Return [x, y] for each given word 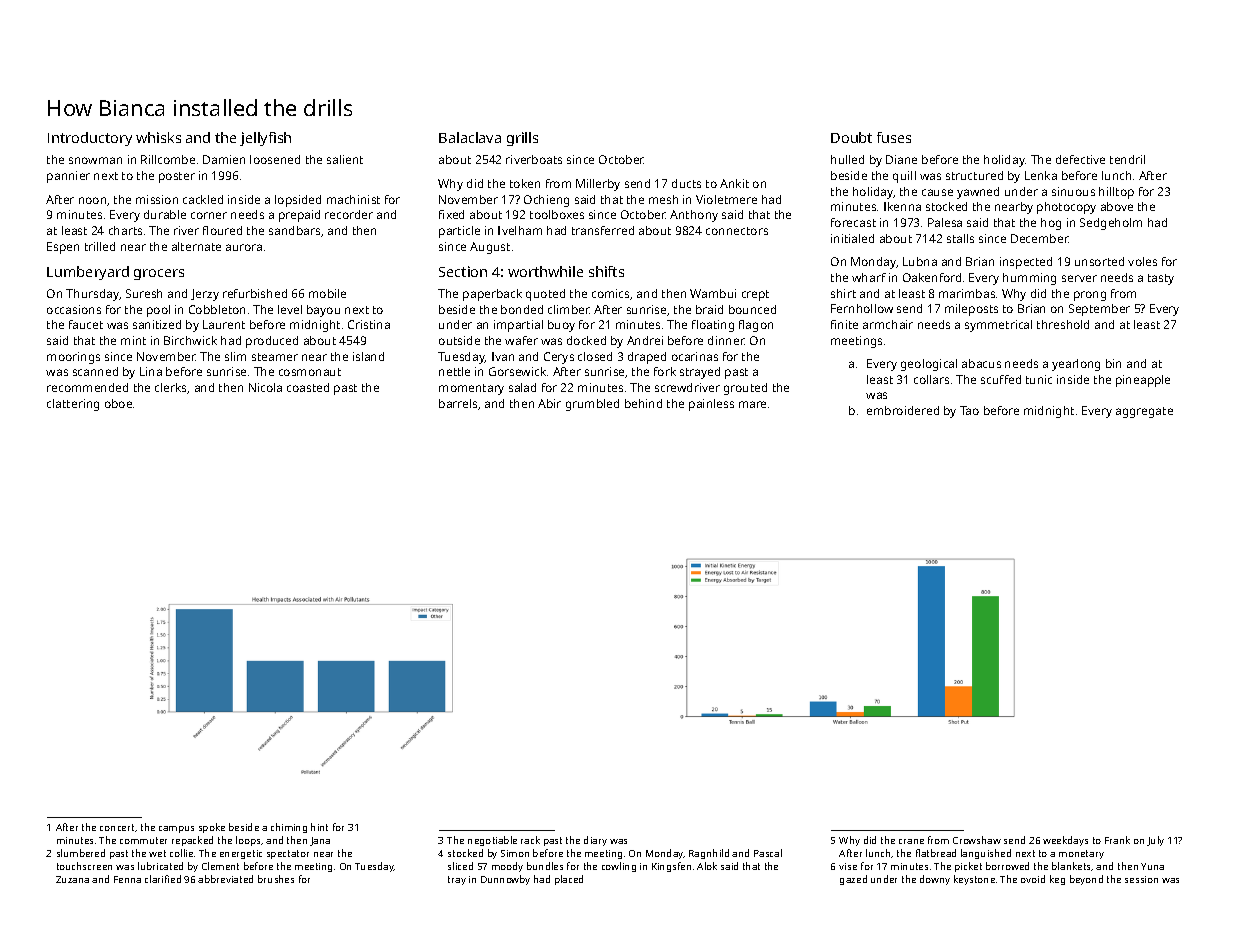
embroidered [903, 410]
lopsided [298, 201]
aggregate [1144, 412]
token [525, 183]
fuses [894, 137]
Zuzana [72, 879]
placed [569, 880]
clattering [73, 405]
